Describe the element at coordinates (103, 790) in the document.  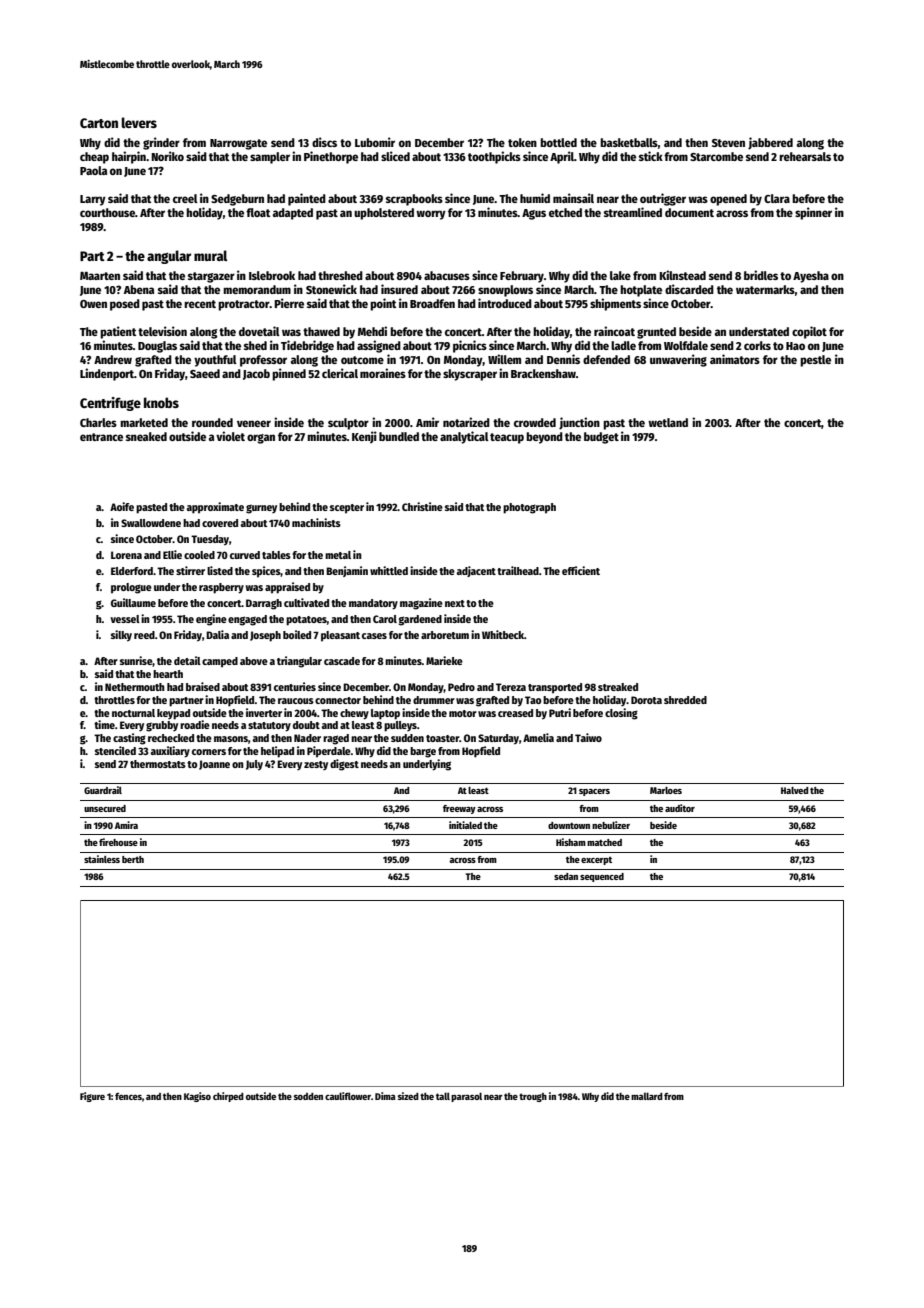
I see `Guardrail` at that location.
